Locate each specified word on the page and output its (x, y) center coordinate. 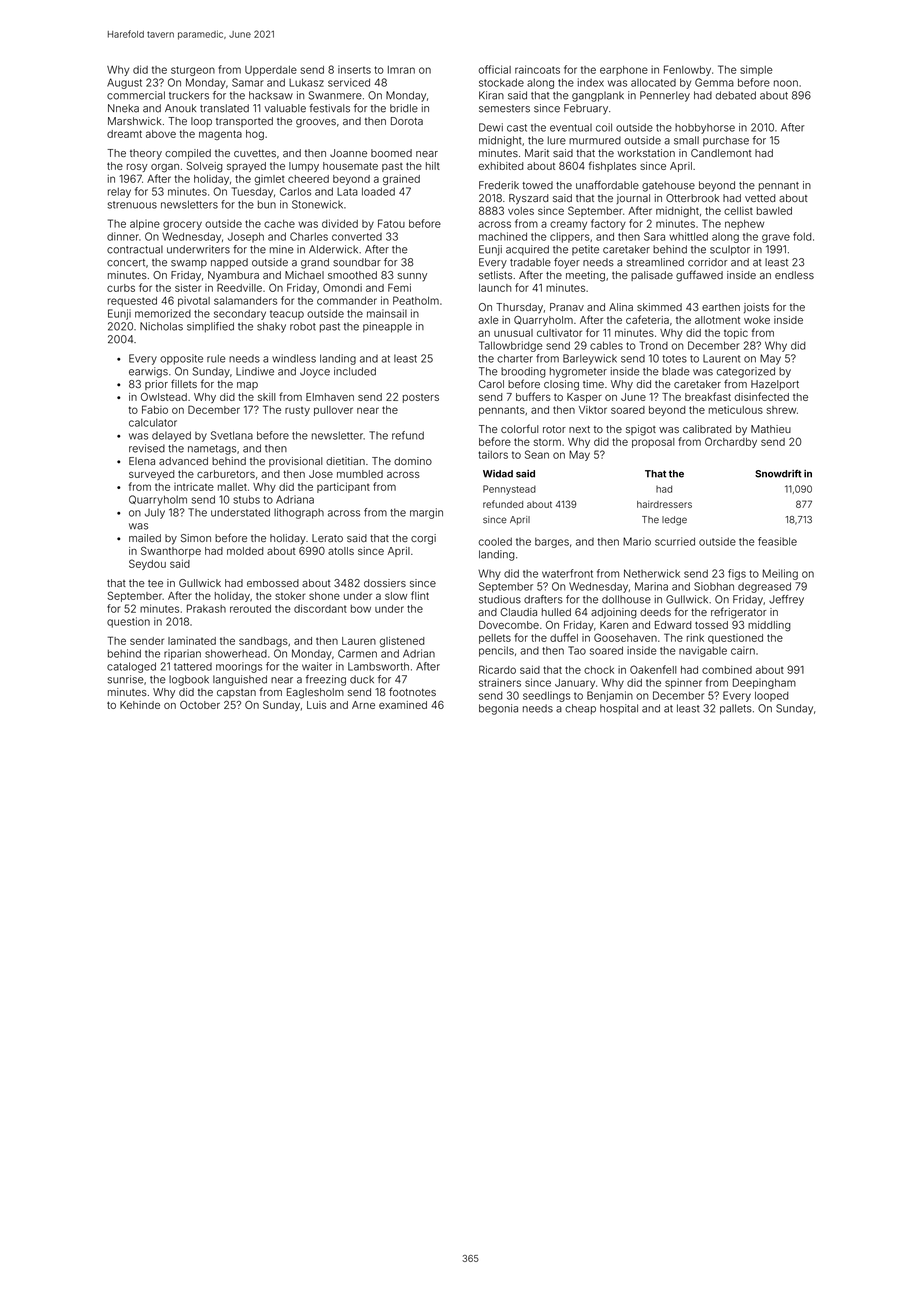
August (124, 83)
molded (245, 551)
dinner (123, 236)
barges (552, 543)
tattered (193, 667)
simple (756, 70)
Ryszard (529, 199)
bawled (774, 211)
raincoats (537, 69)
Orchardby (731, 442)
